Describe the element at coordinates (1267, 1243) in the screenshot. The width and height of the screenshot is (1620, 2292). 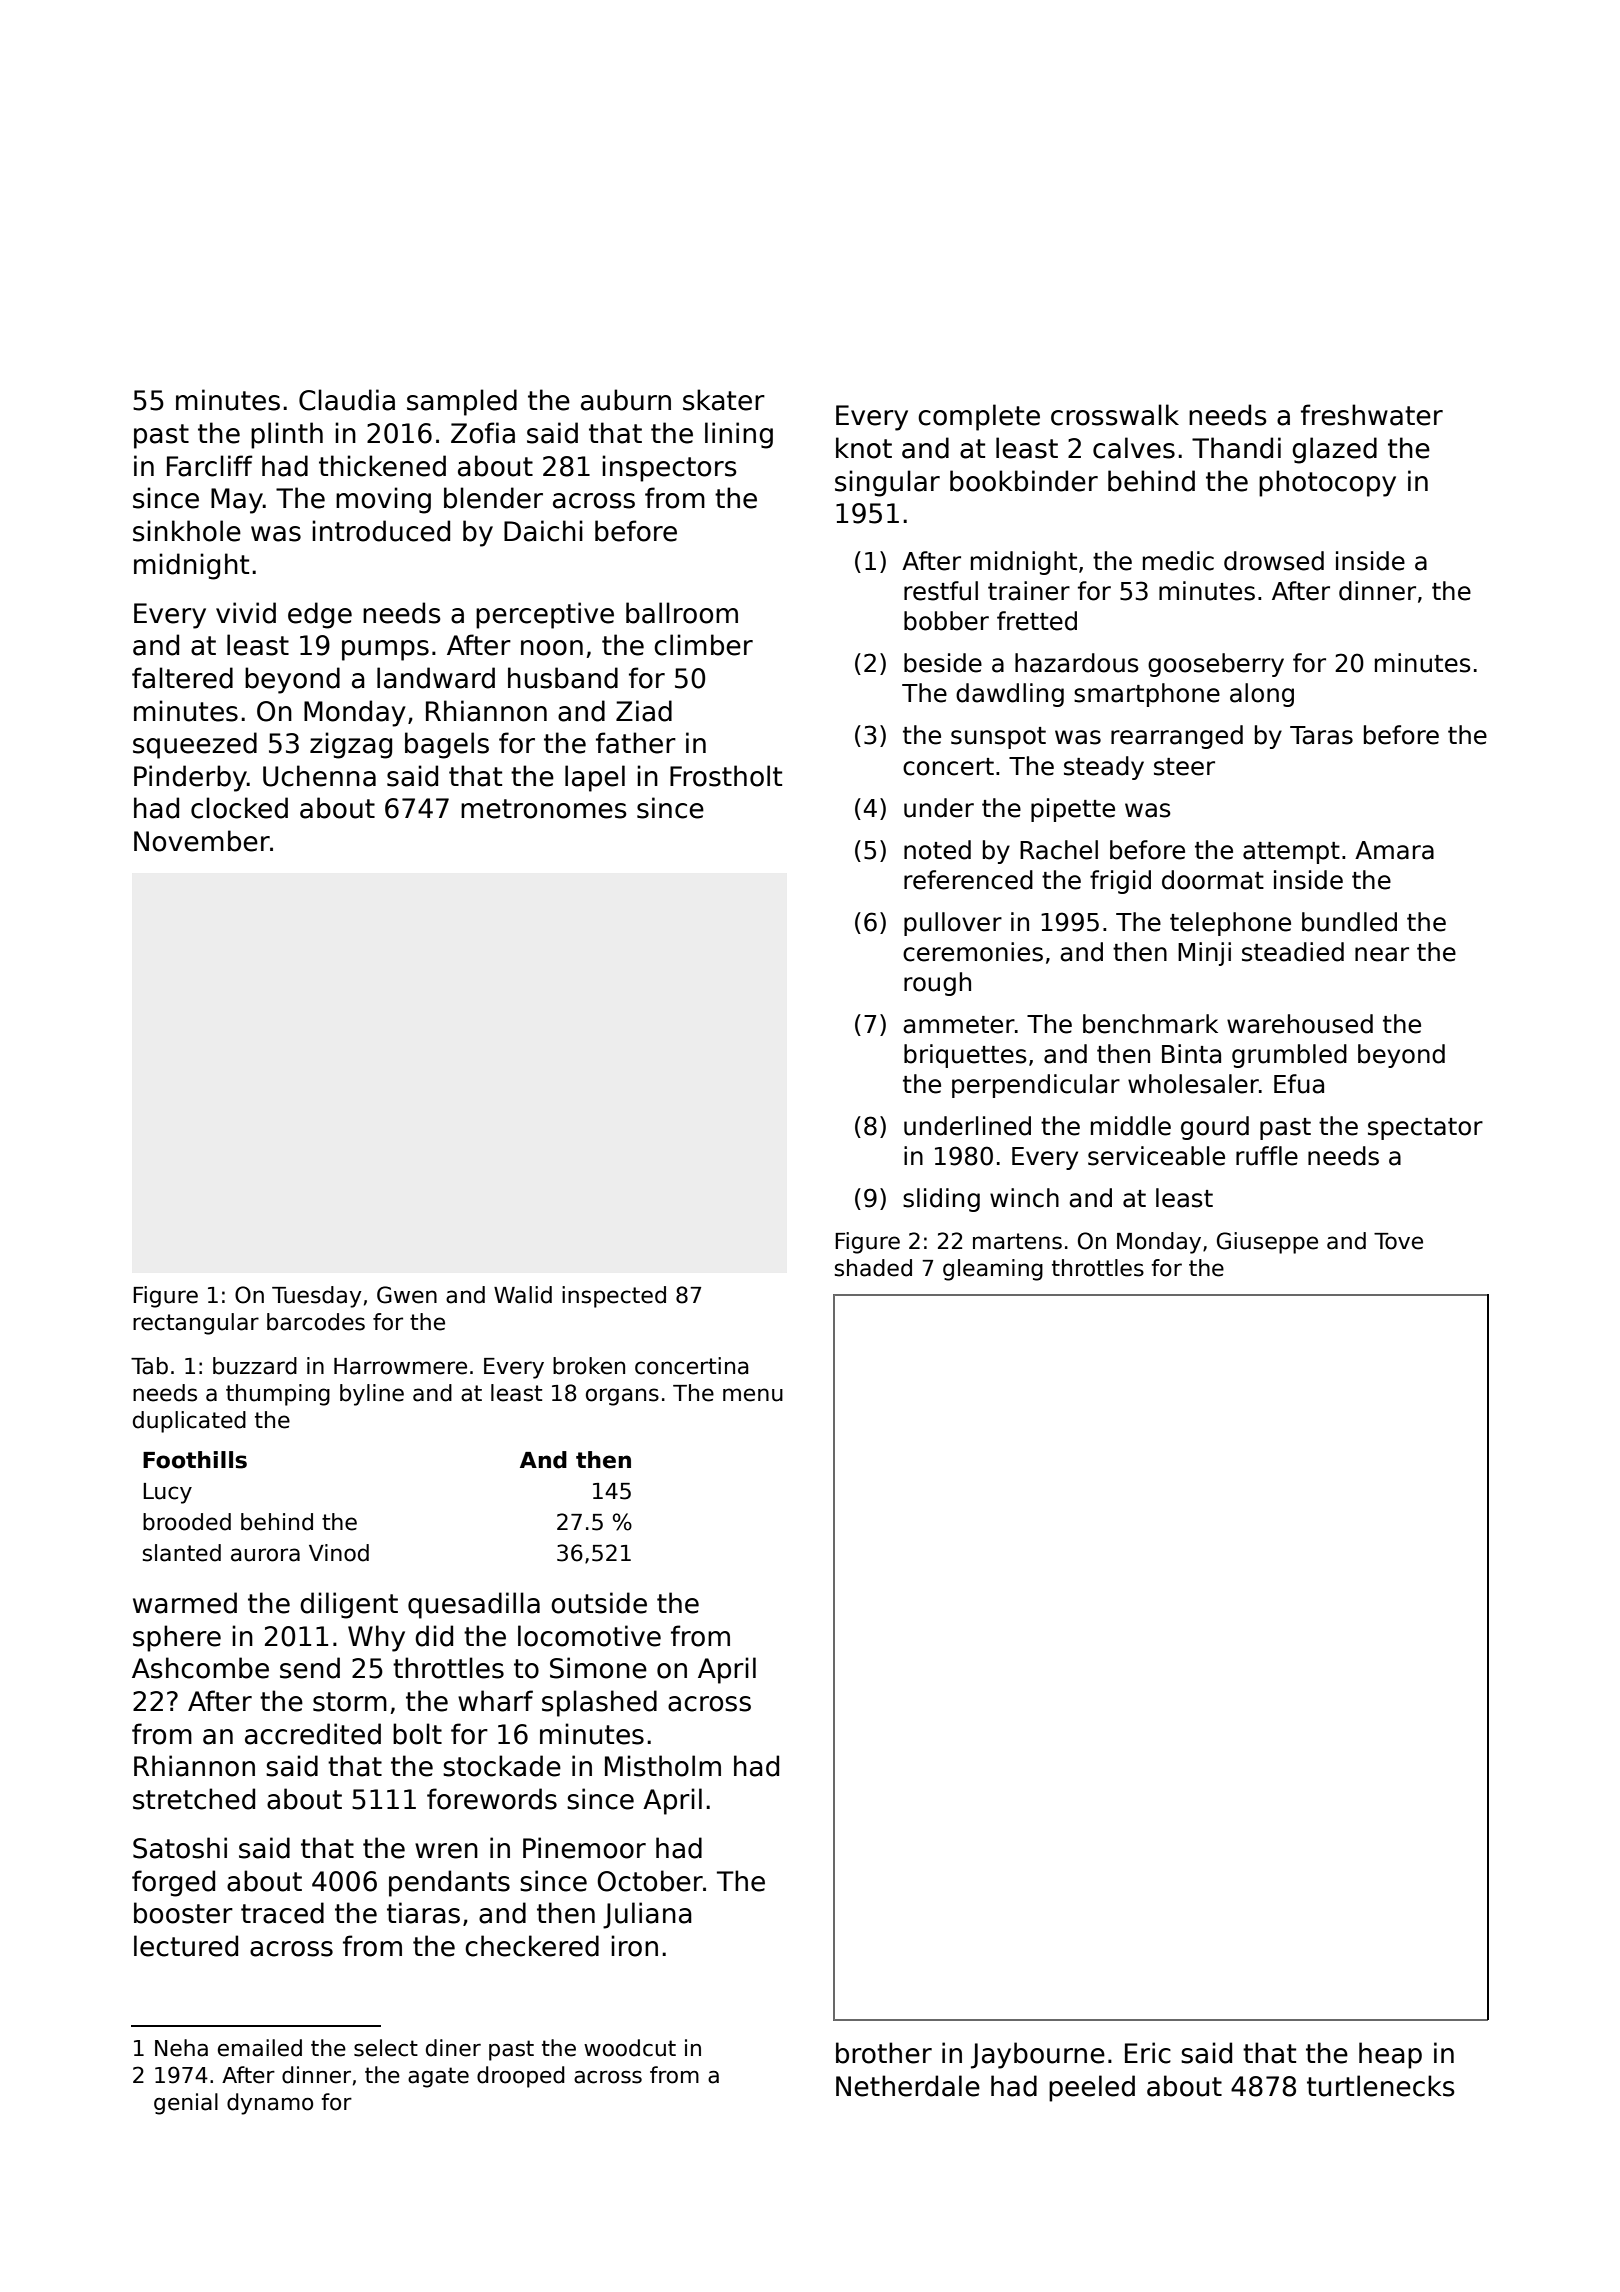
I see `Giuseppe` at that location.
